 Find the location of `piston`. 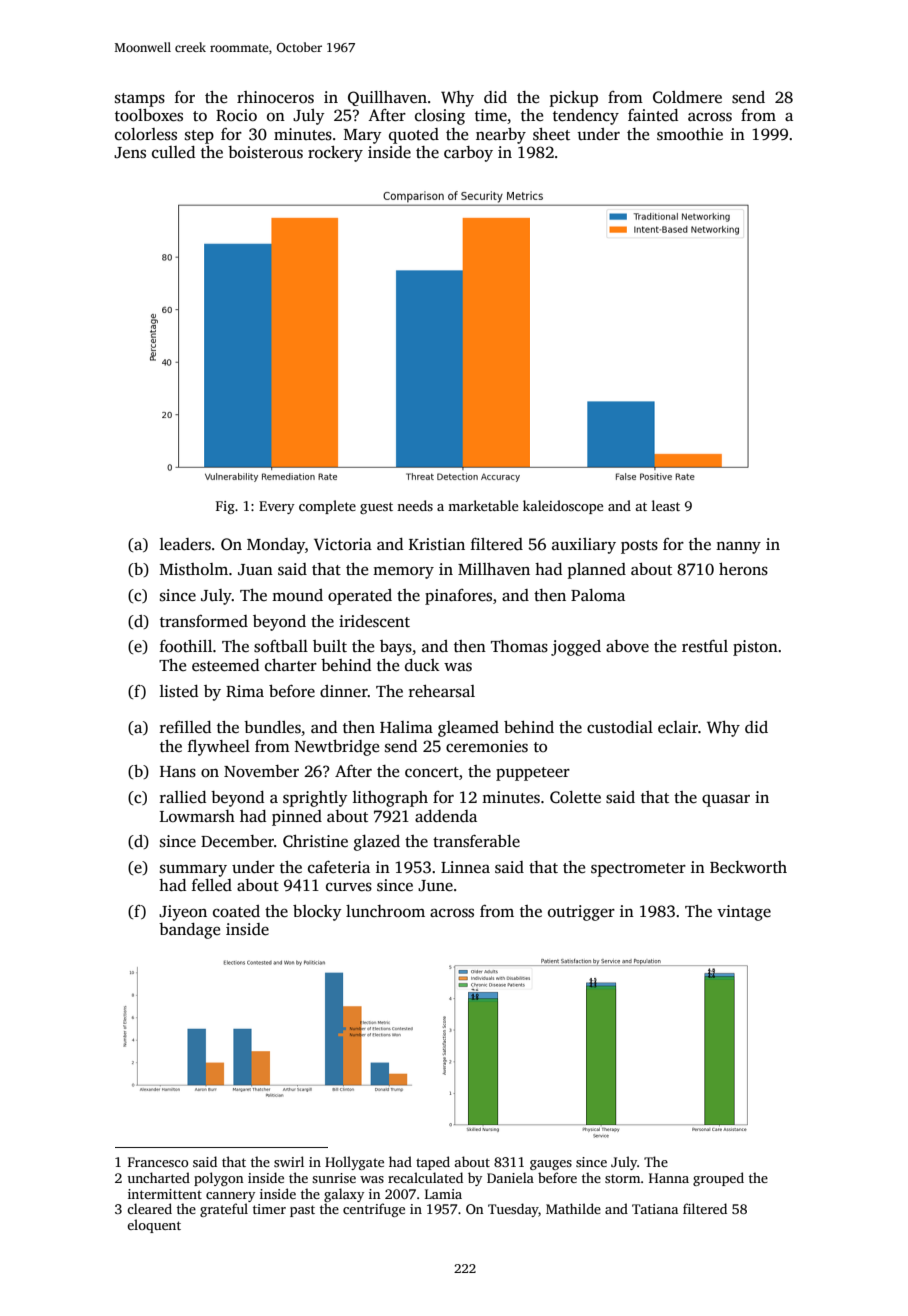

piston is located at coordinates (755, 648).
